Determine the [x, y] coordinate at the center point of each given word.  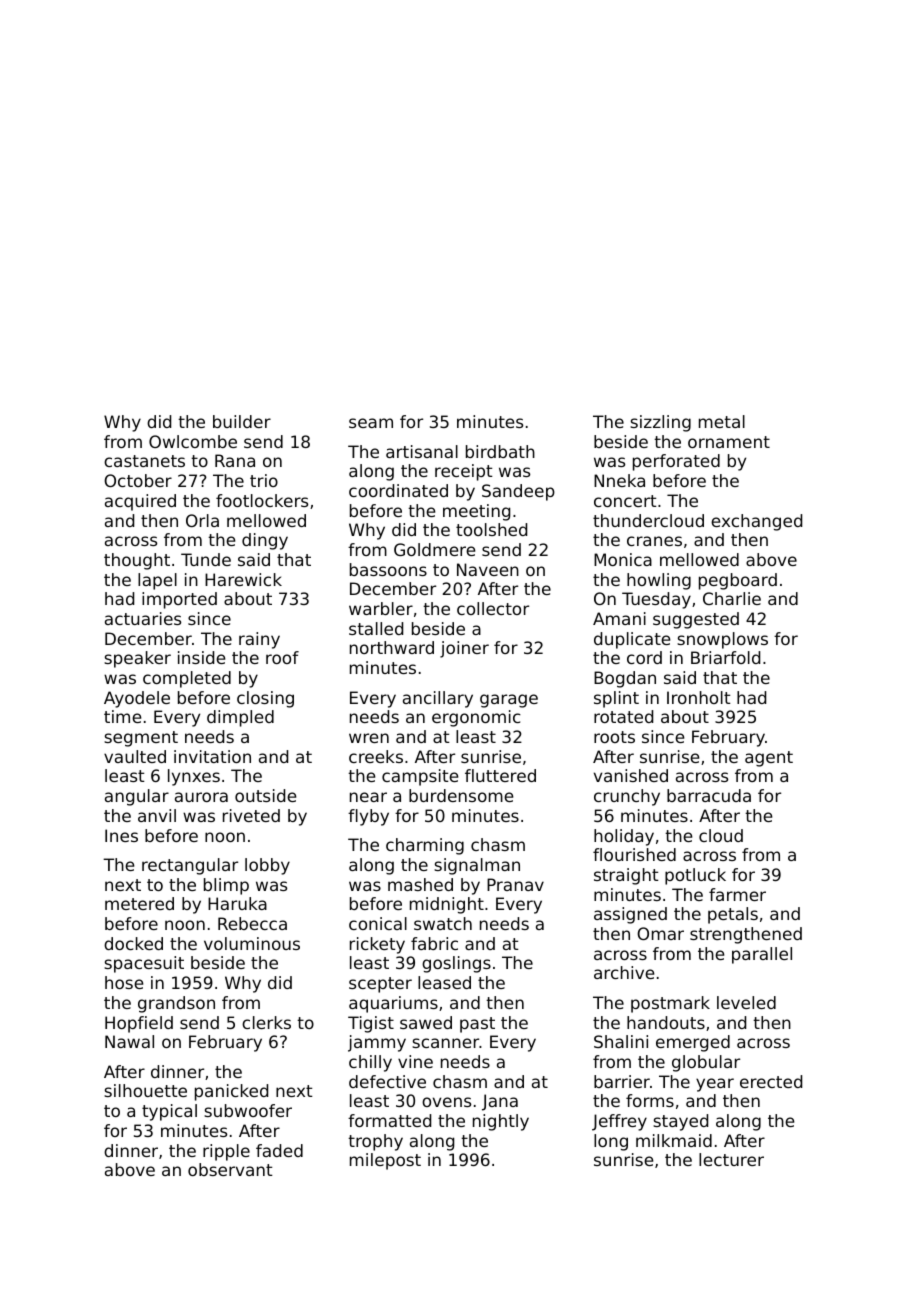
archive [624, 972]
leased [444, 982]
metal [722, 421]
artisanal [422, 451]
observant [230, 1169]
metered [139, 903]
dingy [265, 541]
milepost [385, 1161]
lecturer [731, 1159]
